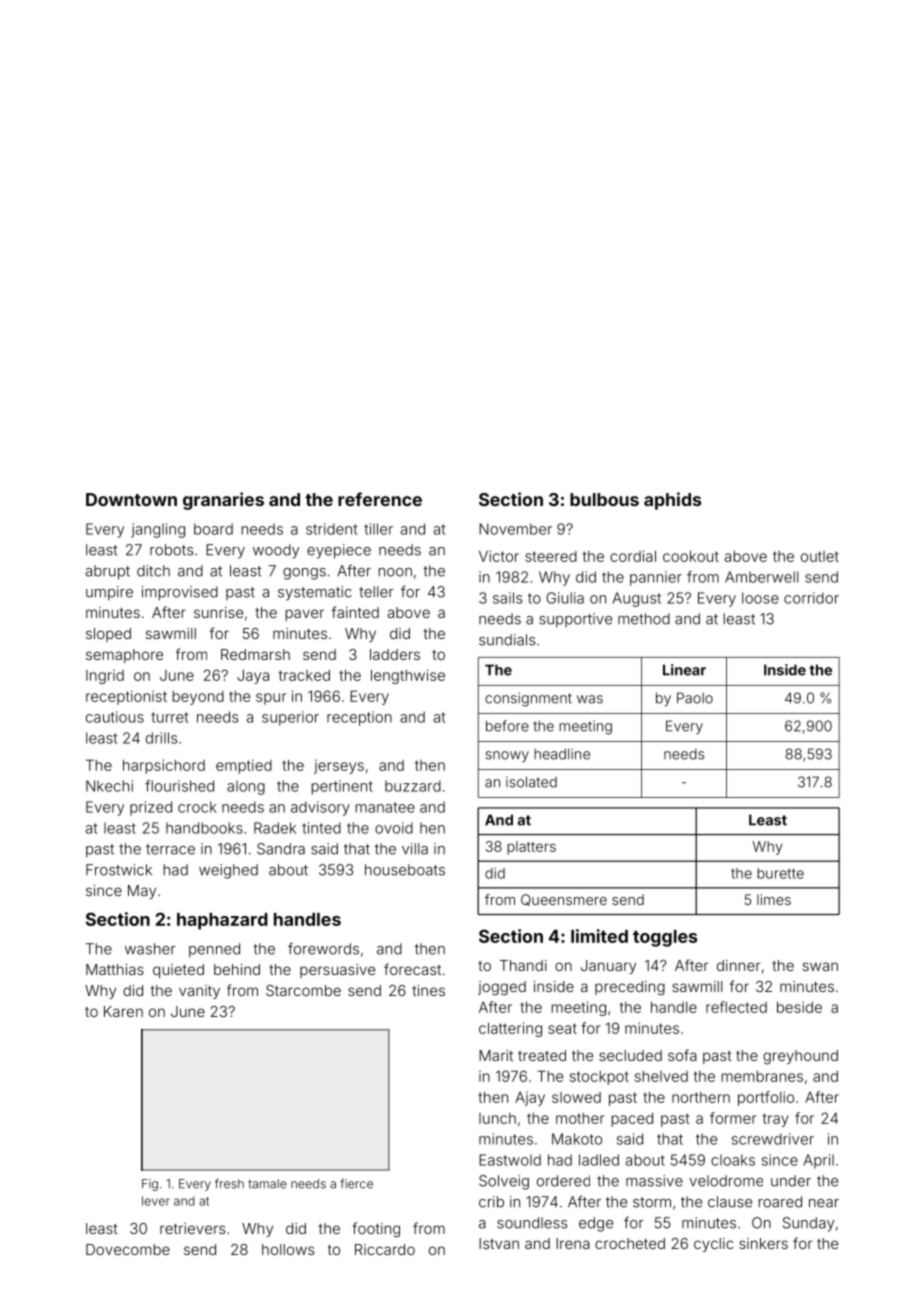 Image resolution: width=924 pixels, height=1308 pixels. I want to click on Downtown, so click(131, 499).
